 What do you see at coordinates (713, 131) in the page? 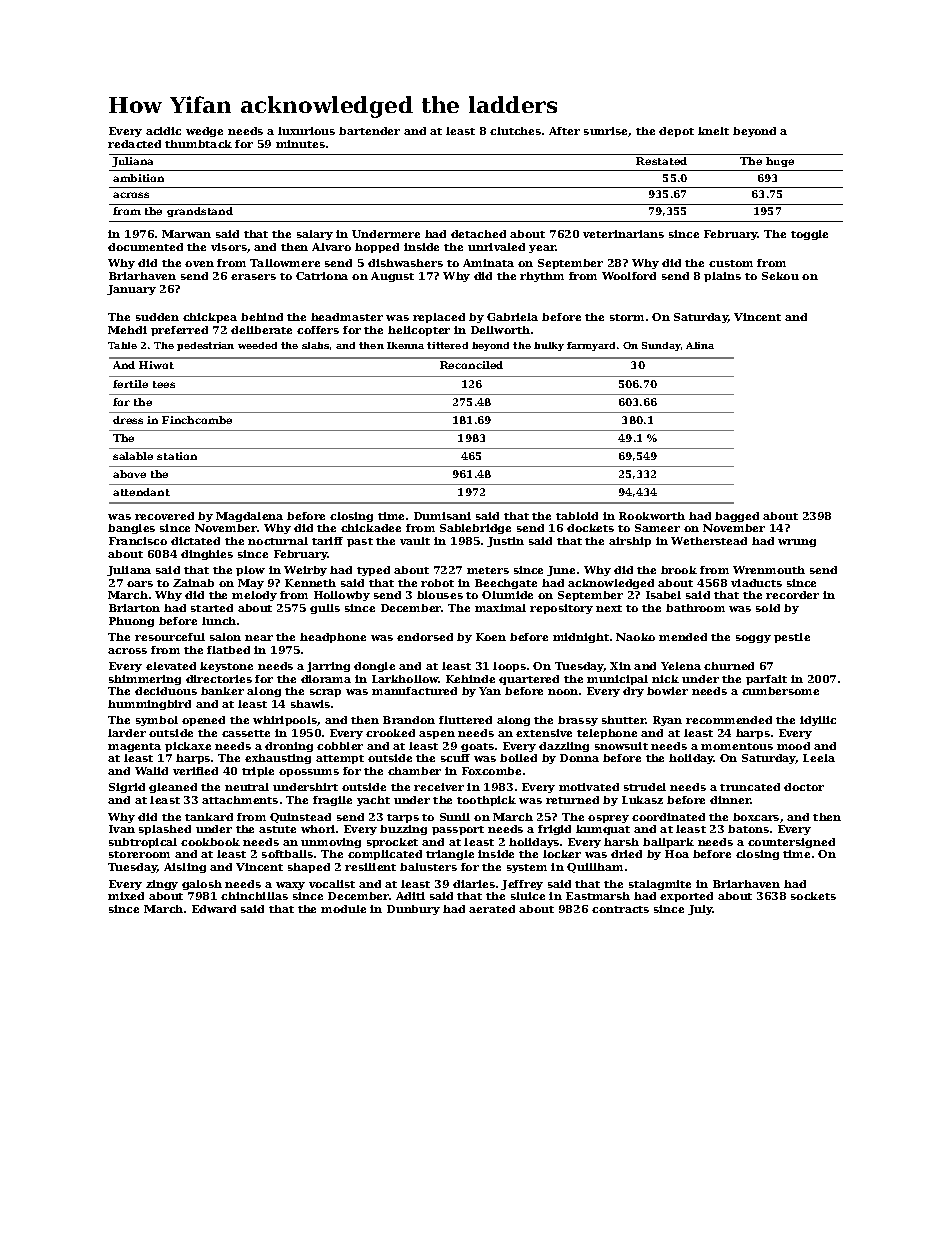
I see `knelt` at bounding box center [713, 131].
